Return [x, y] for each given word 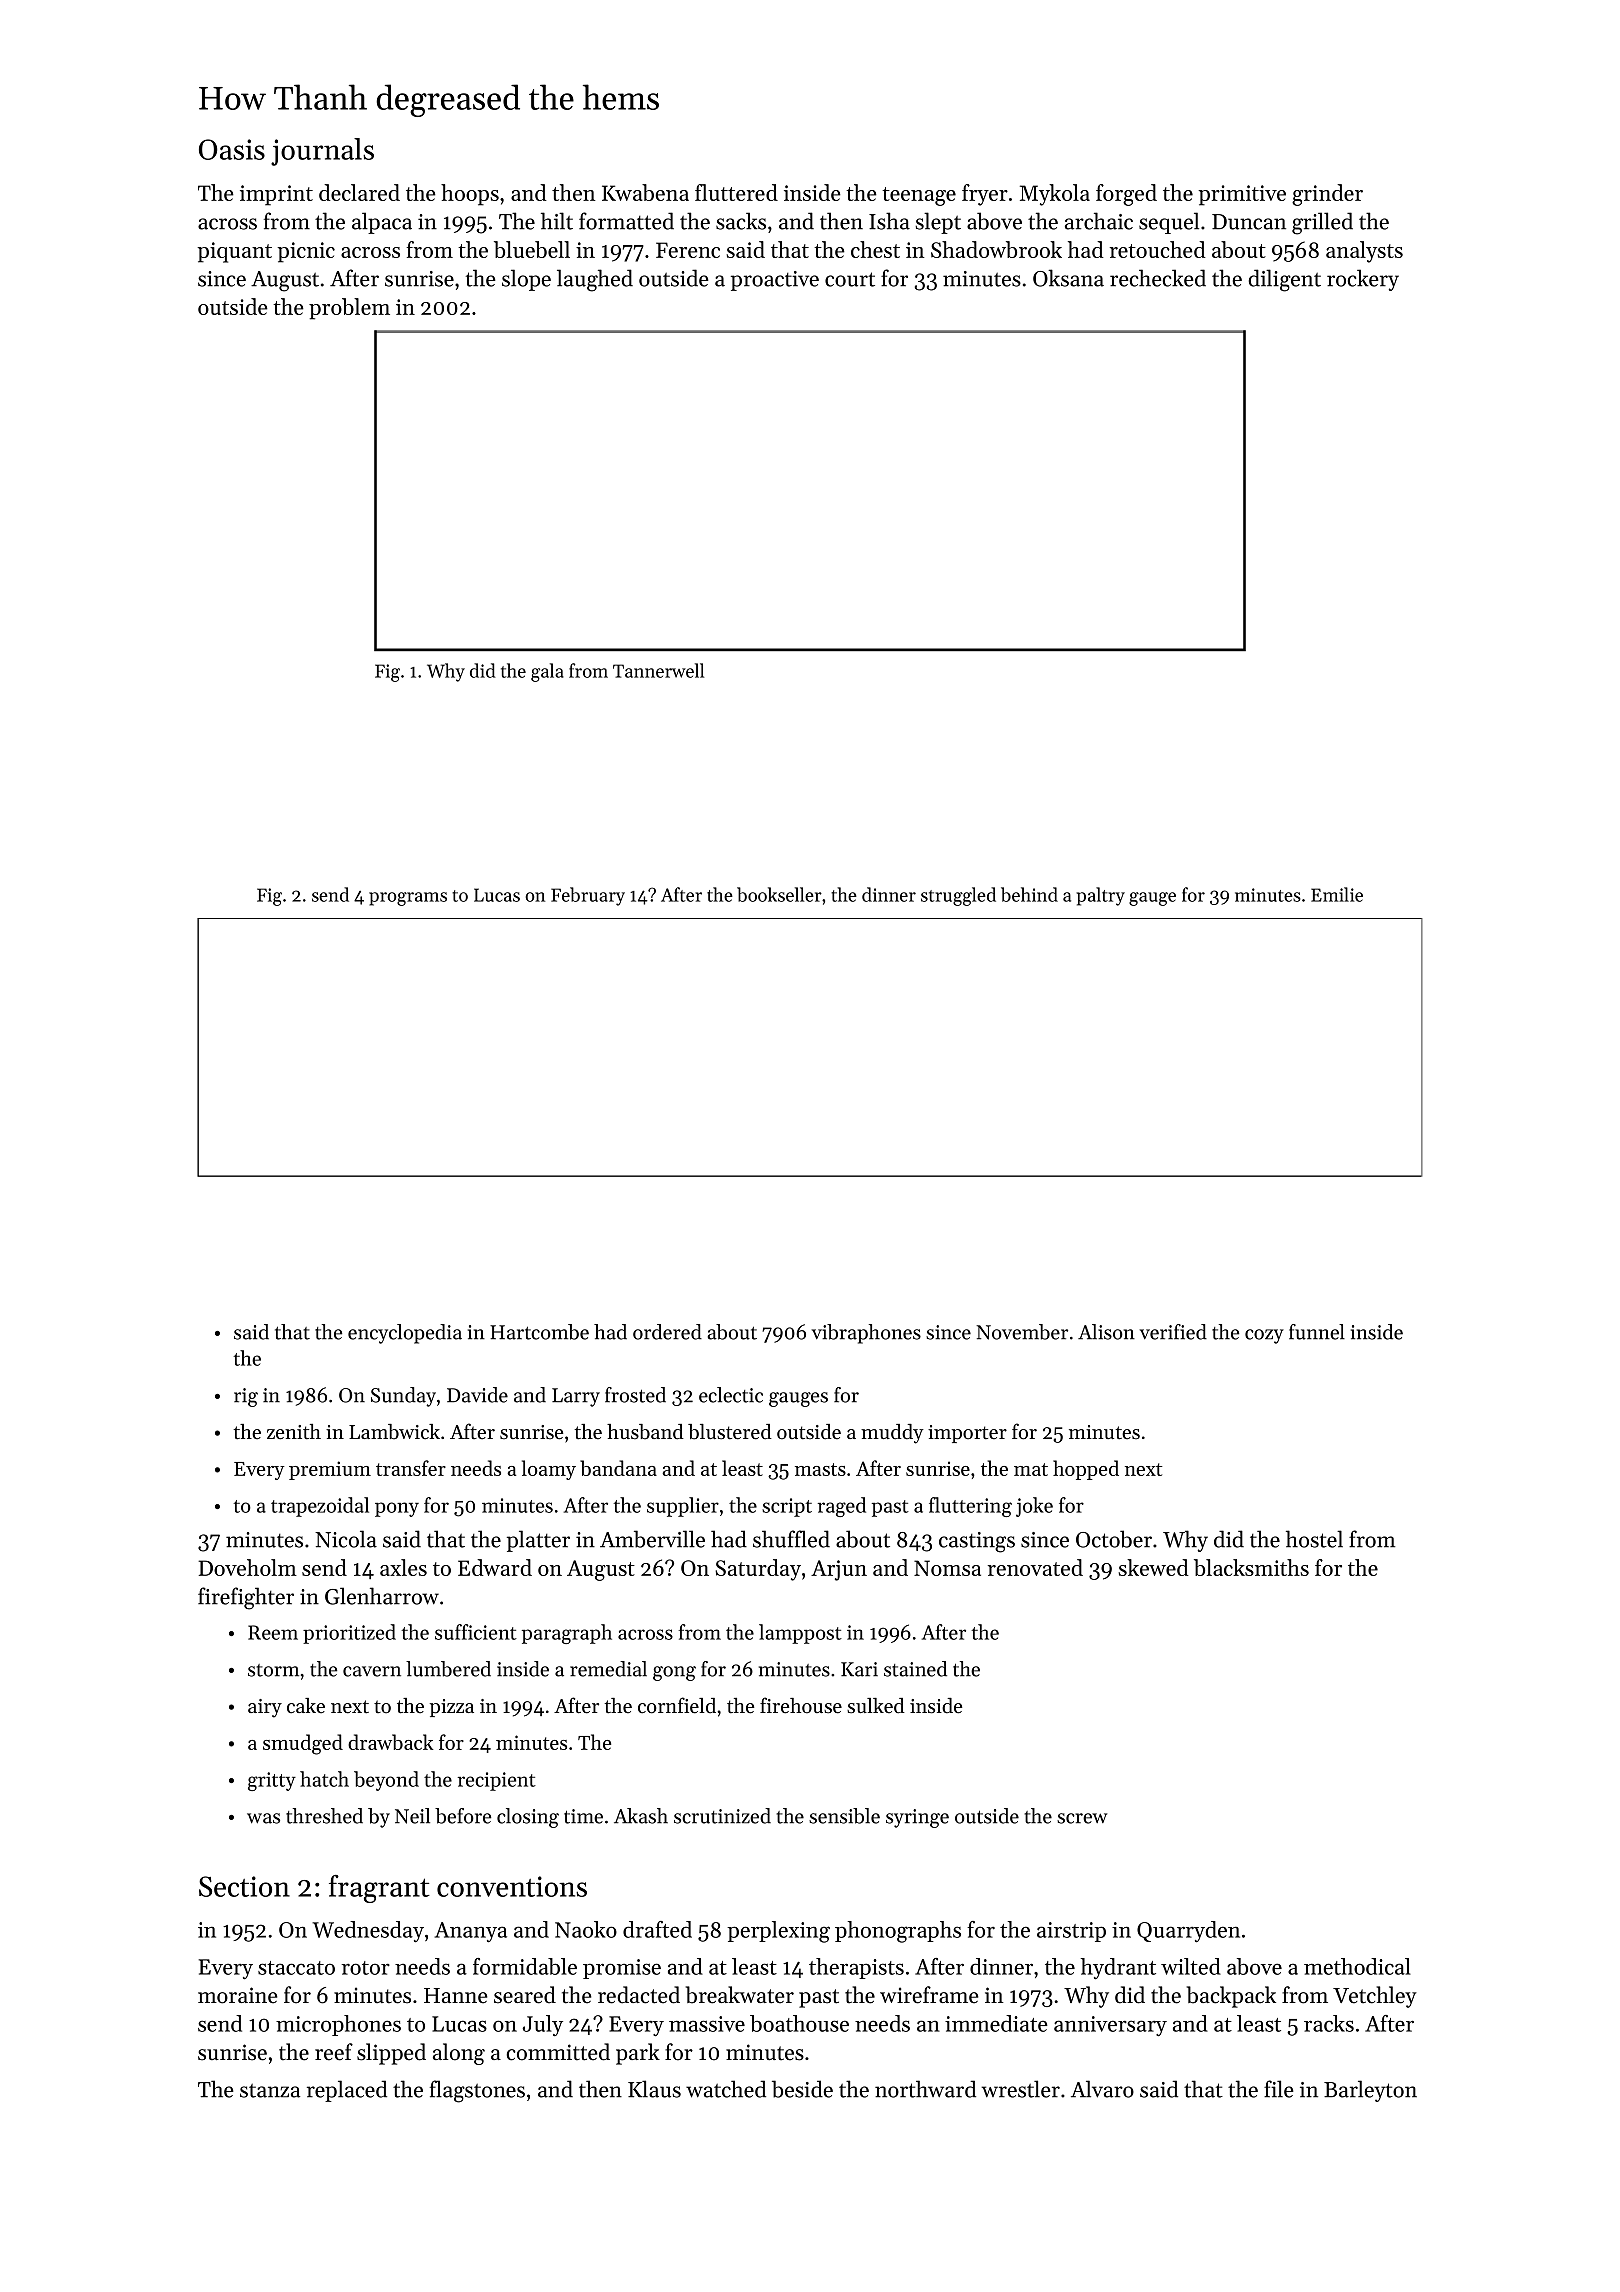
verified [1173, 1332]
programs [408, 899]
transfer [411, 1468]
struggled [958, 896]
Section [244, 1886]
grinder [1327, 195]
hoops [470, 195]
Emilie [1337, 894]
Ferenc [688, 250]
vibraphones [866, 1334]
